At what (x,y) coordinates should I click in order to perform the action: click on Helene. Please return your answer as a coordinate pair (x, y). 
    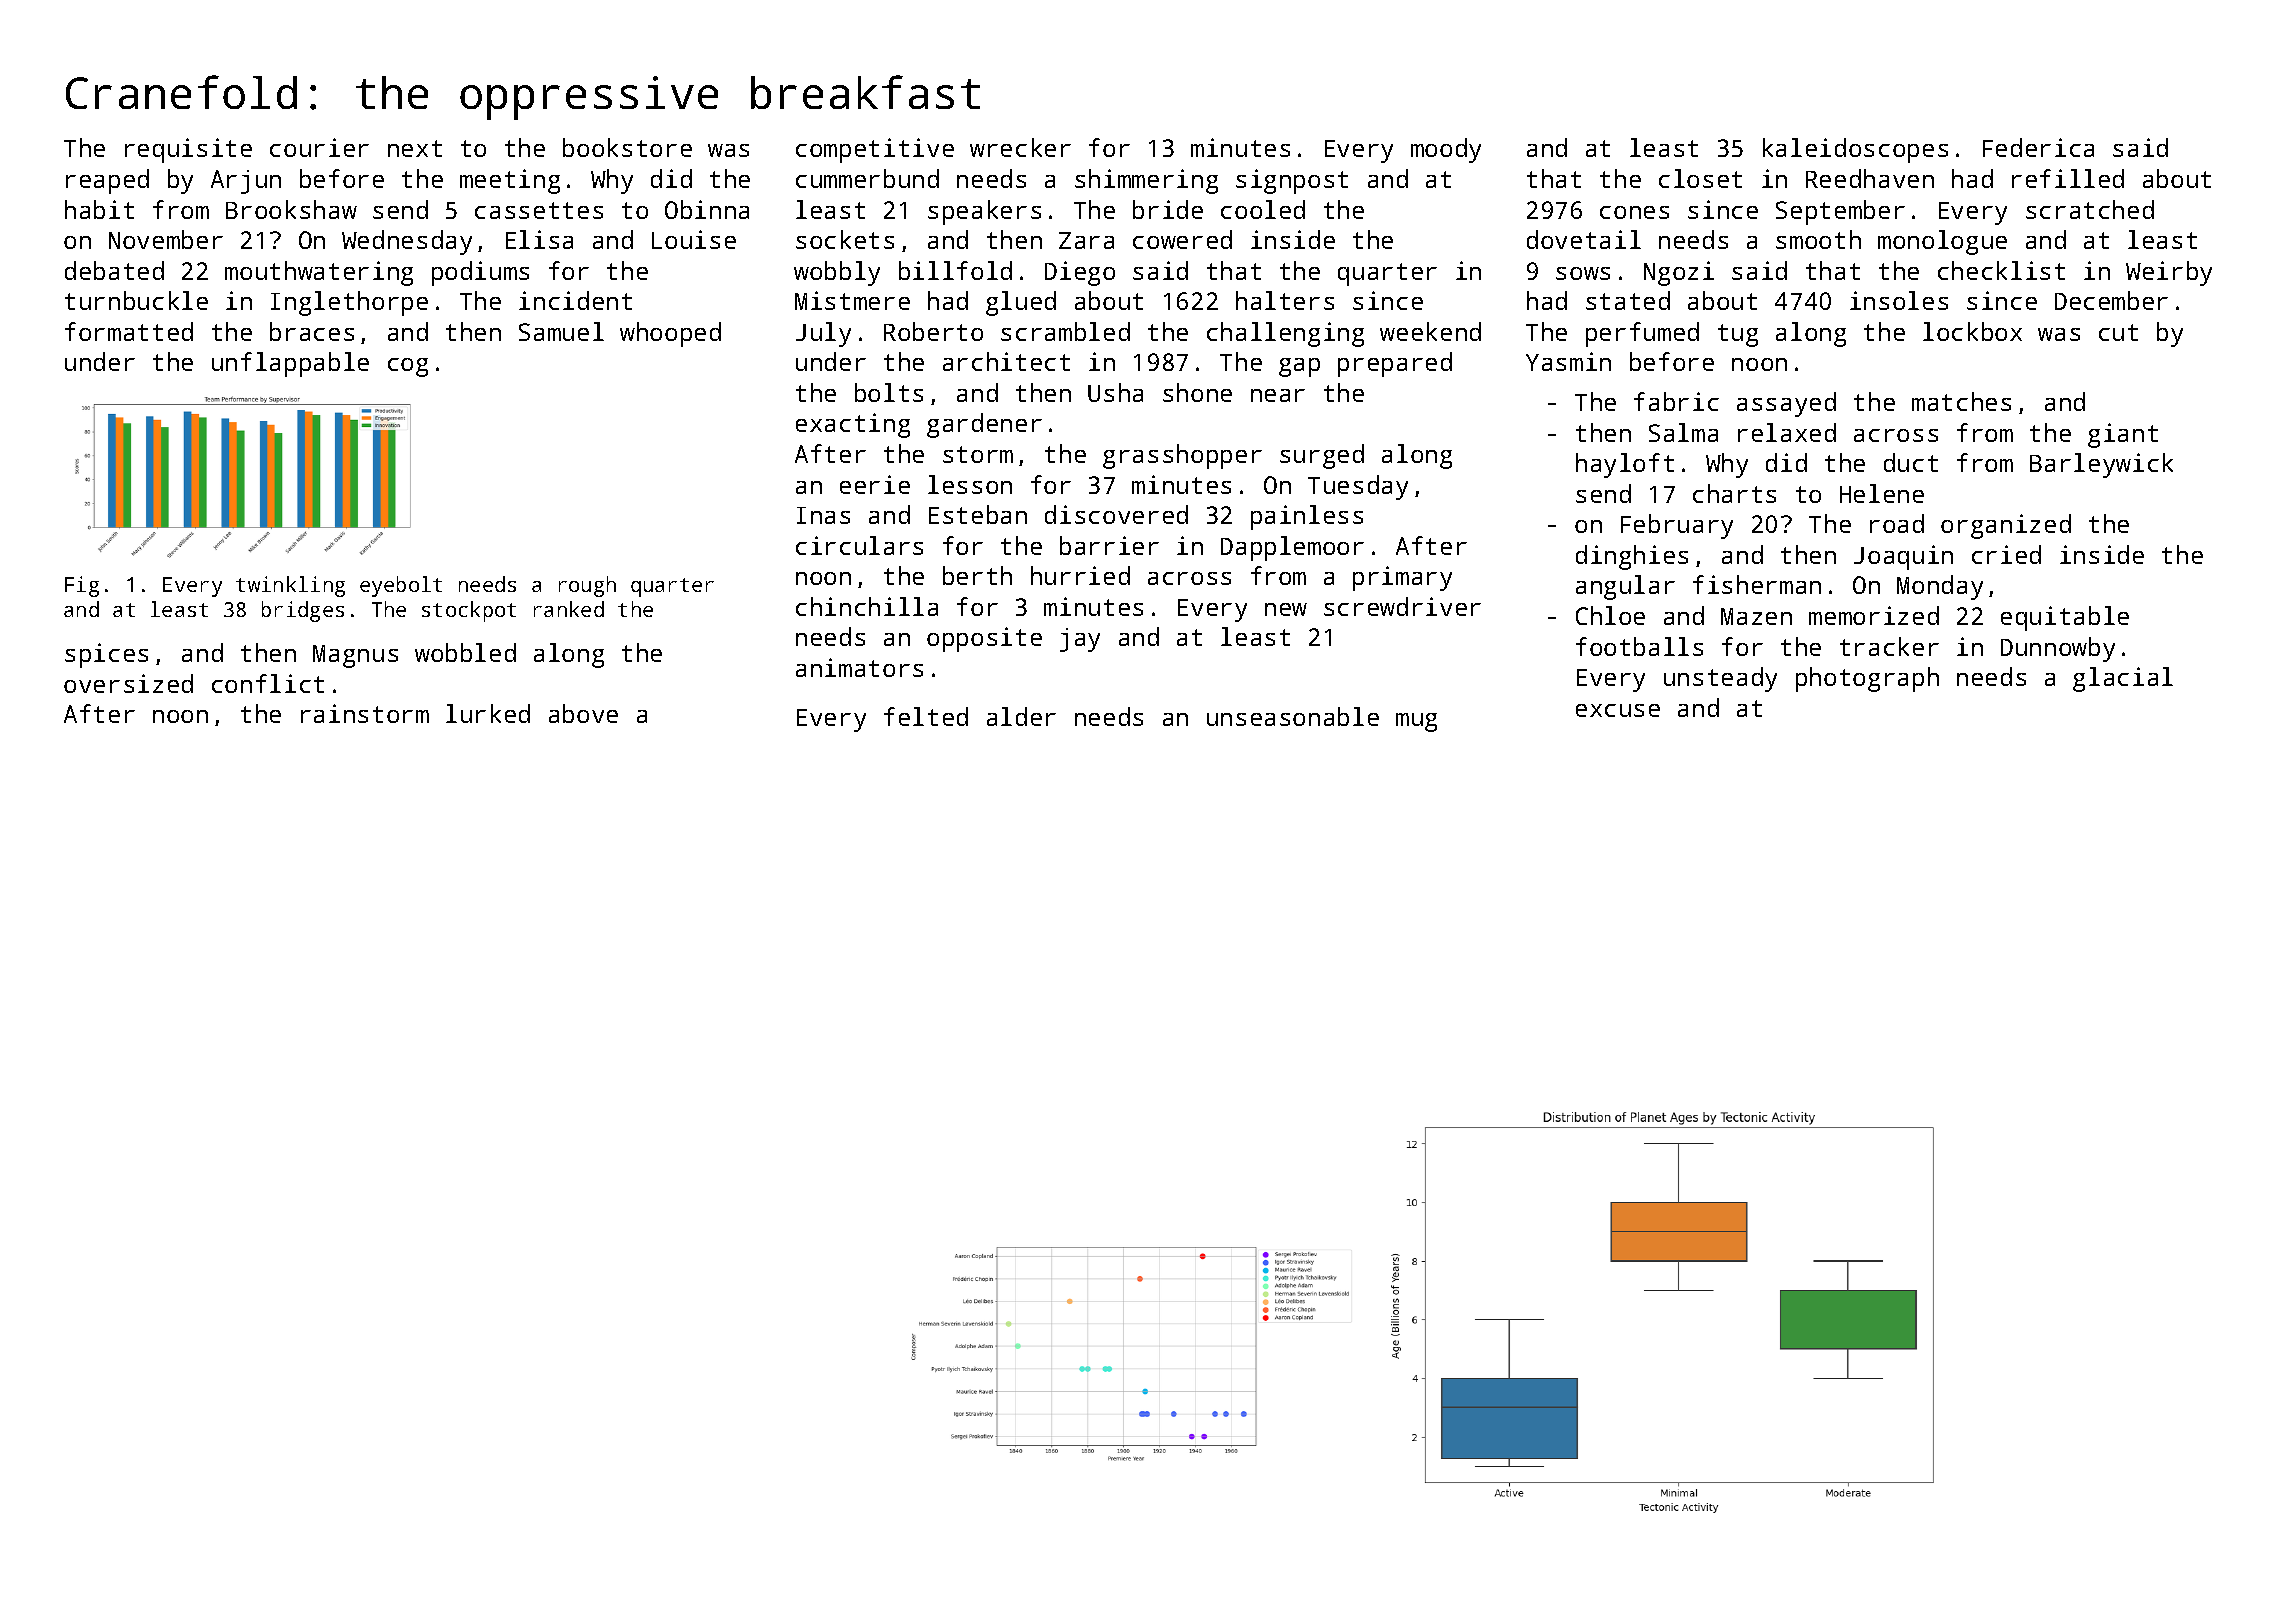
    Looking at the image, I should click on (1882, 493).
